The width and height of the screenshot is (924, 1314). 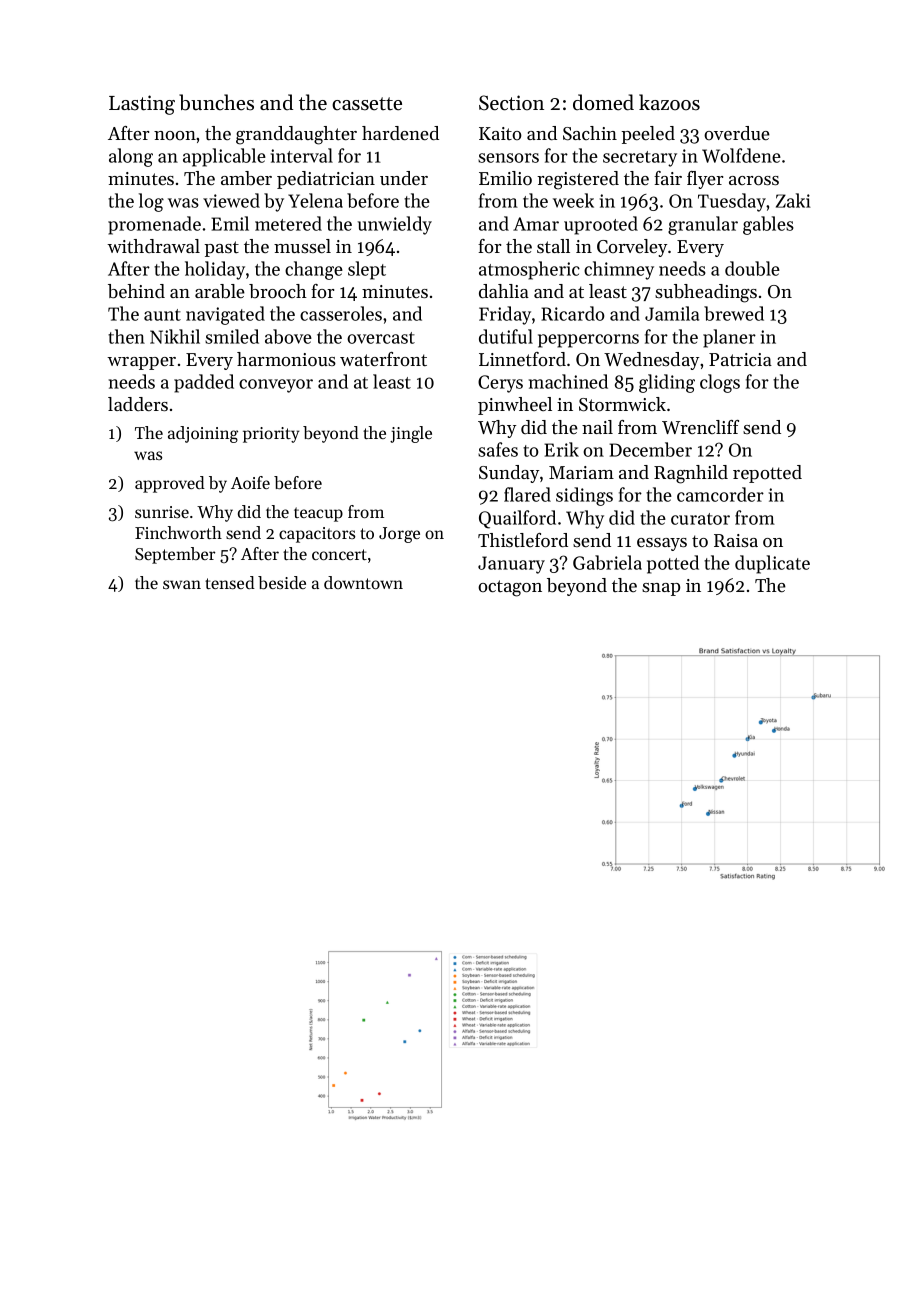 What do you see at coordinates (498, 449) in the screenshot?
I see `safes` at bounding box center [498, 449].
